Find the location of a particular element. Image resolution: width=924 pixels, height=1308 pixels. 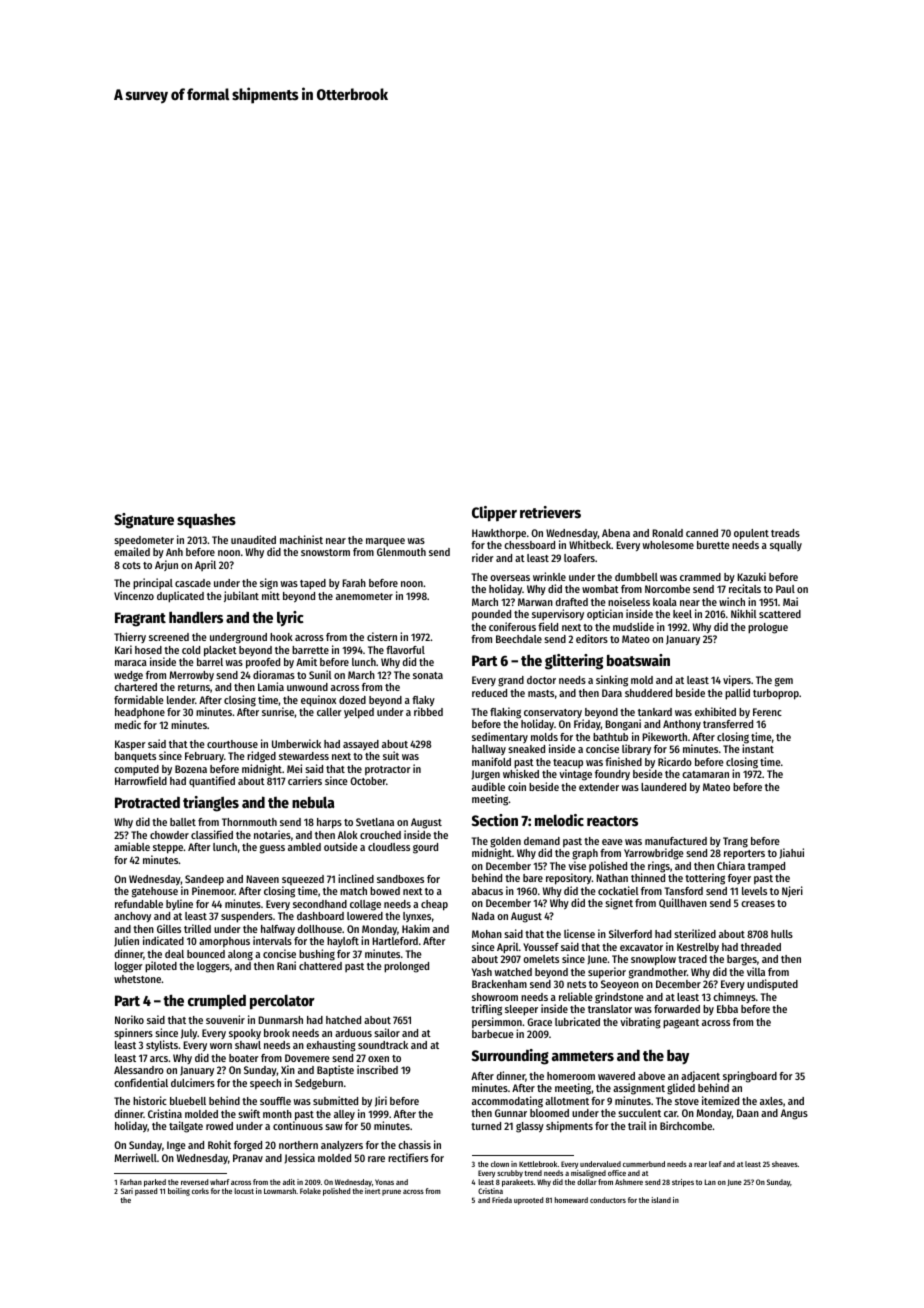

machinist is located at coordinates (301, 539).
